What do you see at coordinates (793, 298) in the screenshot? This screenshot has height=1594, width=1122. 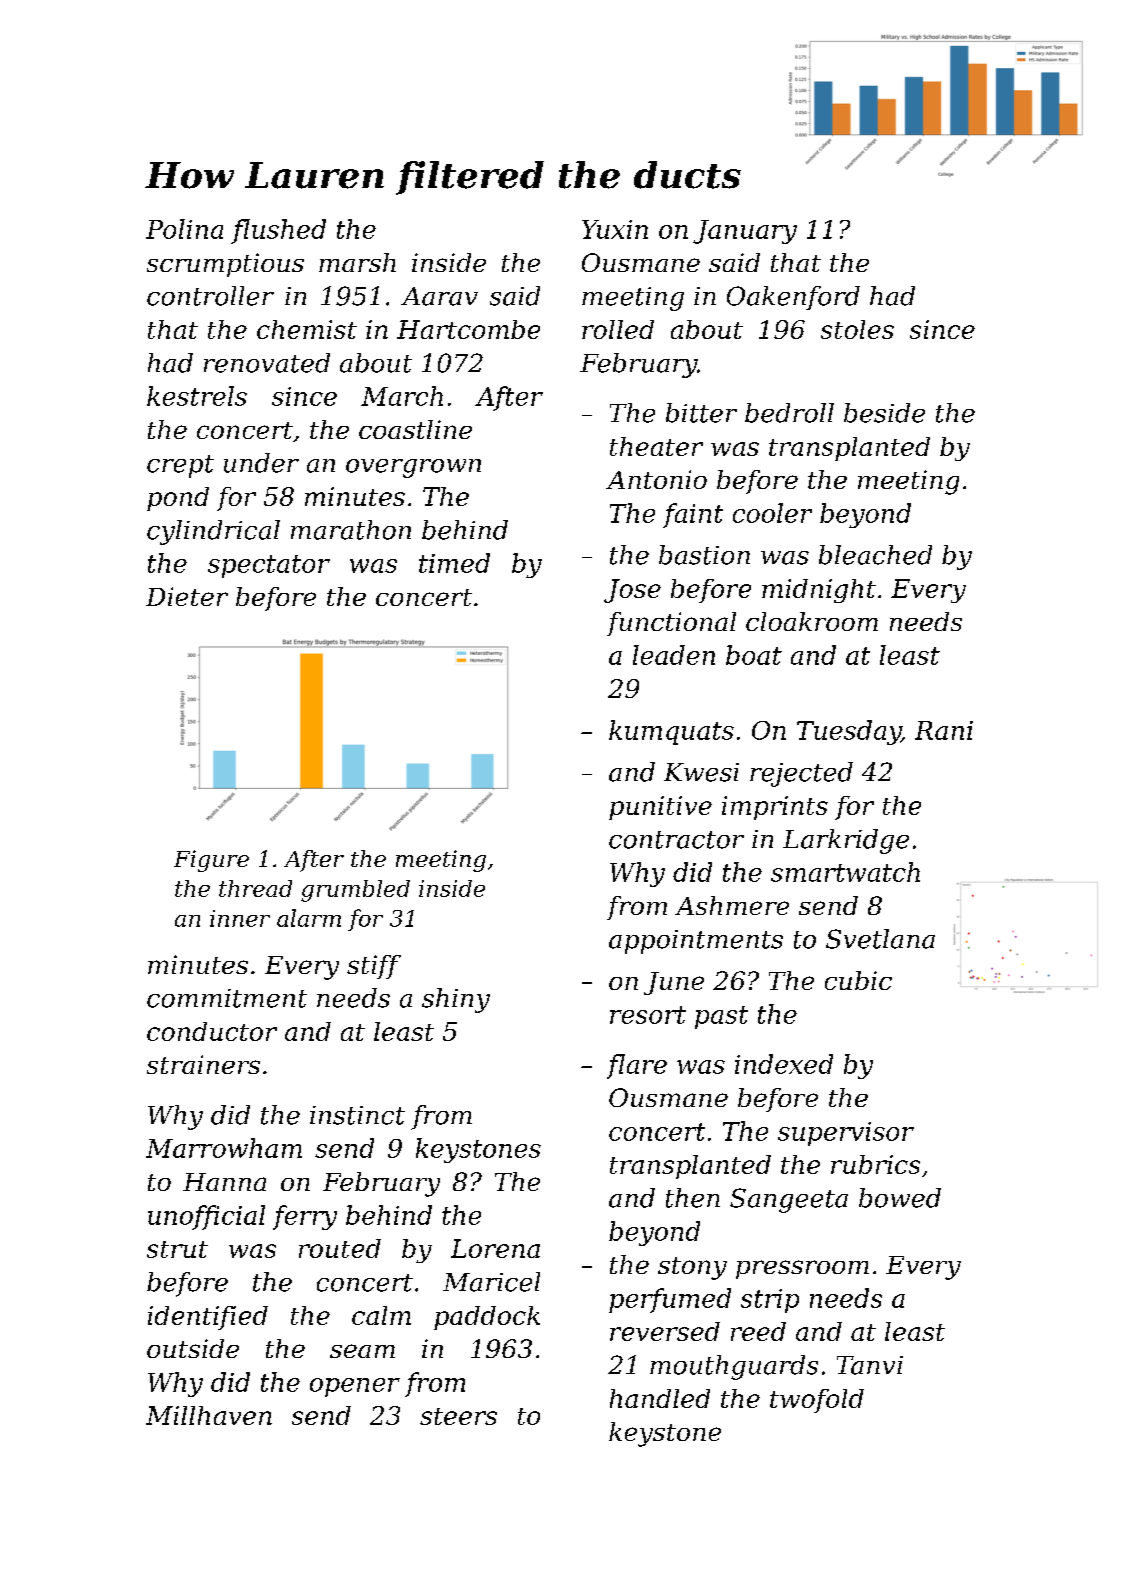 I see `Oakenford` at bounding box center [793, 298].
